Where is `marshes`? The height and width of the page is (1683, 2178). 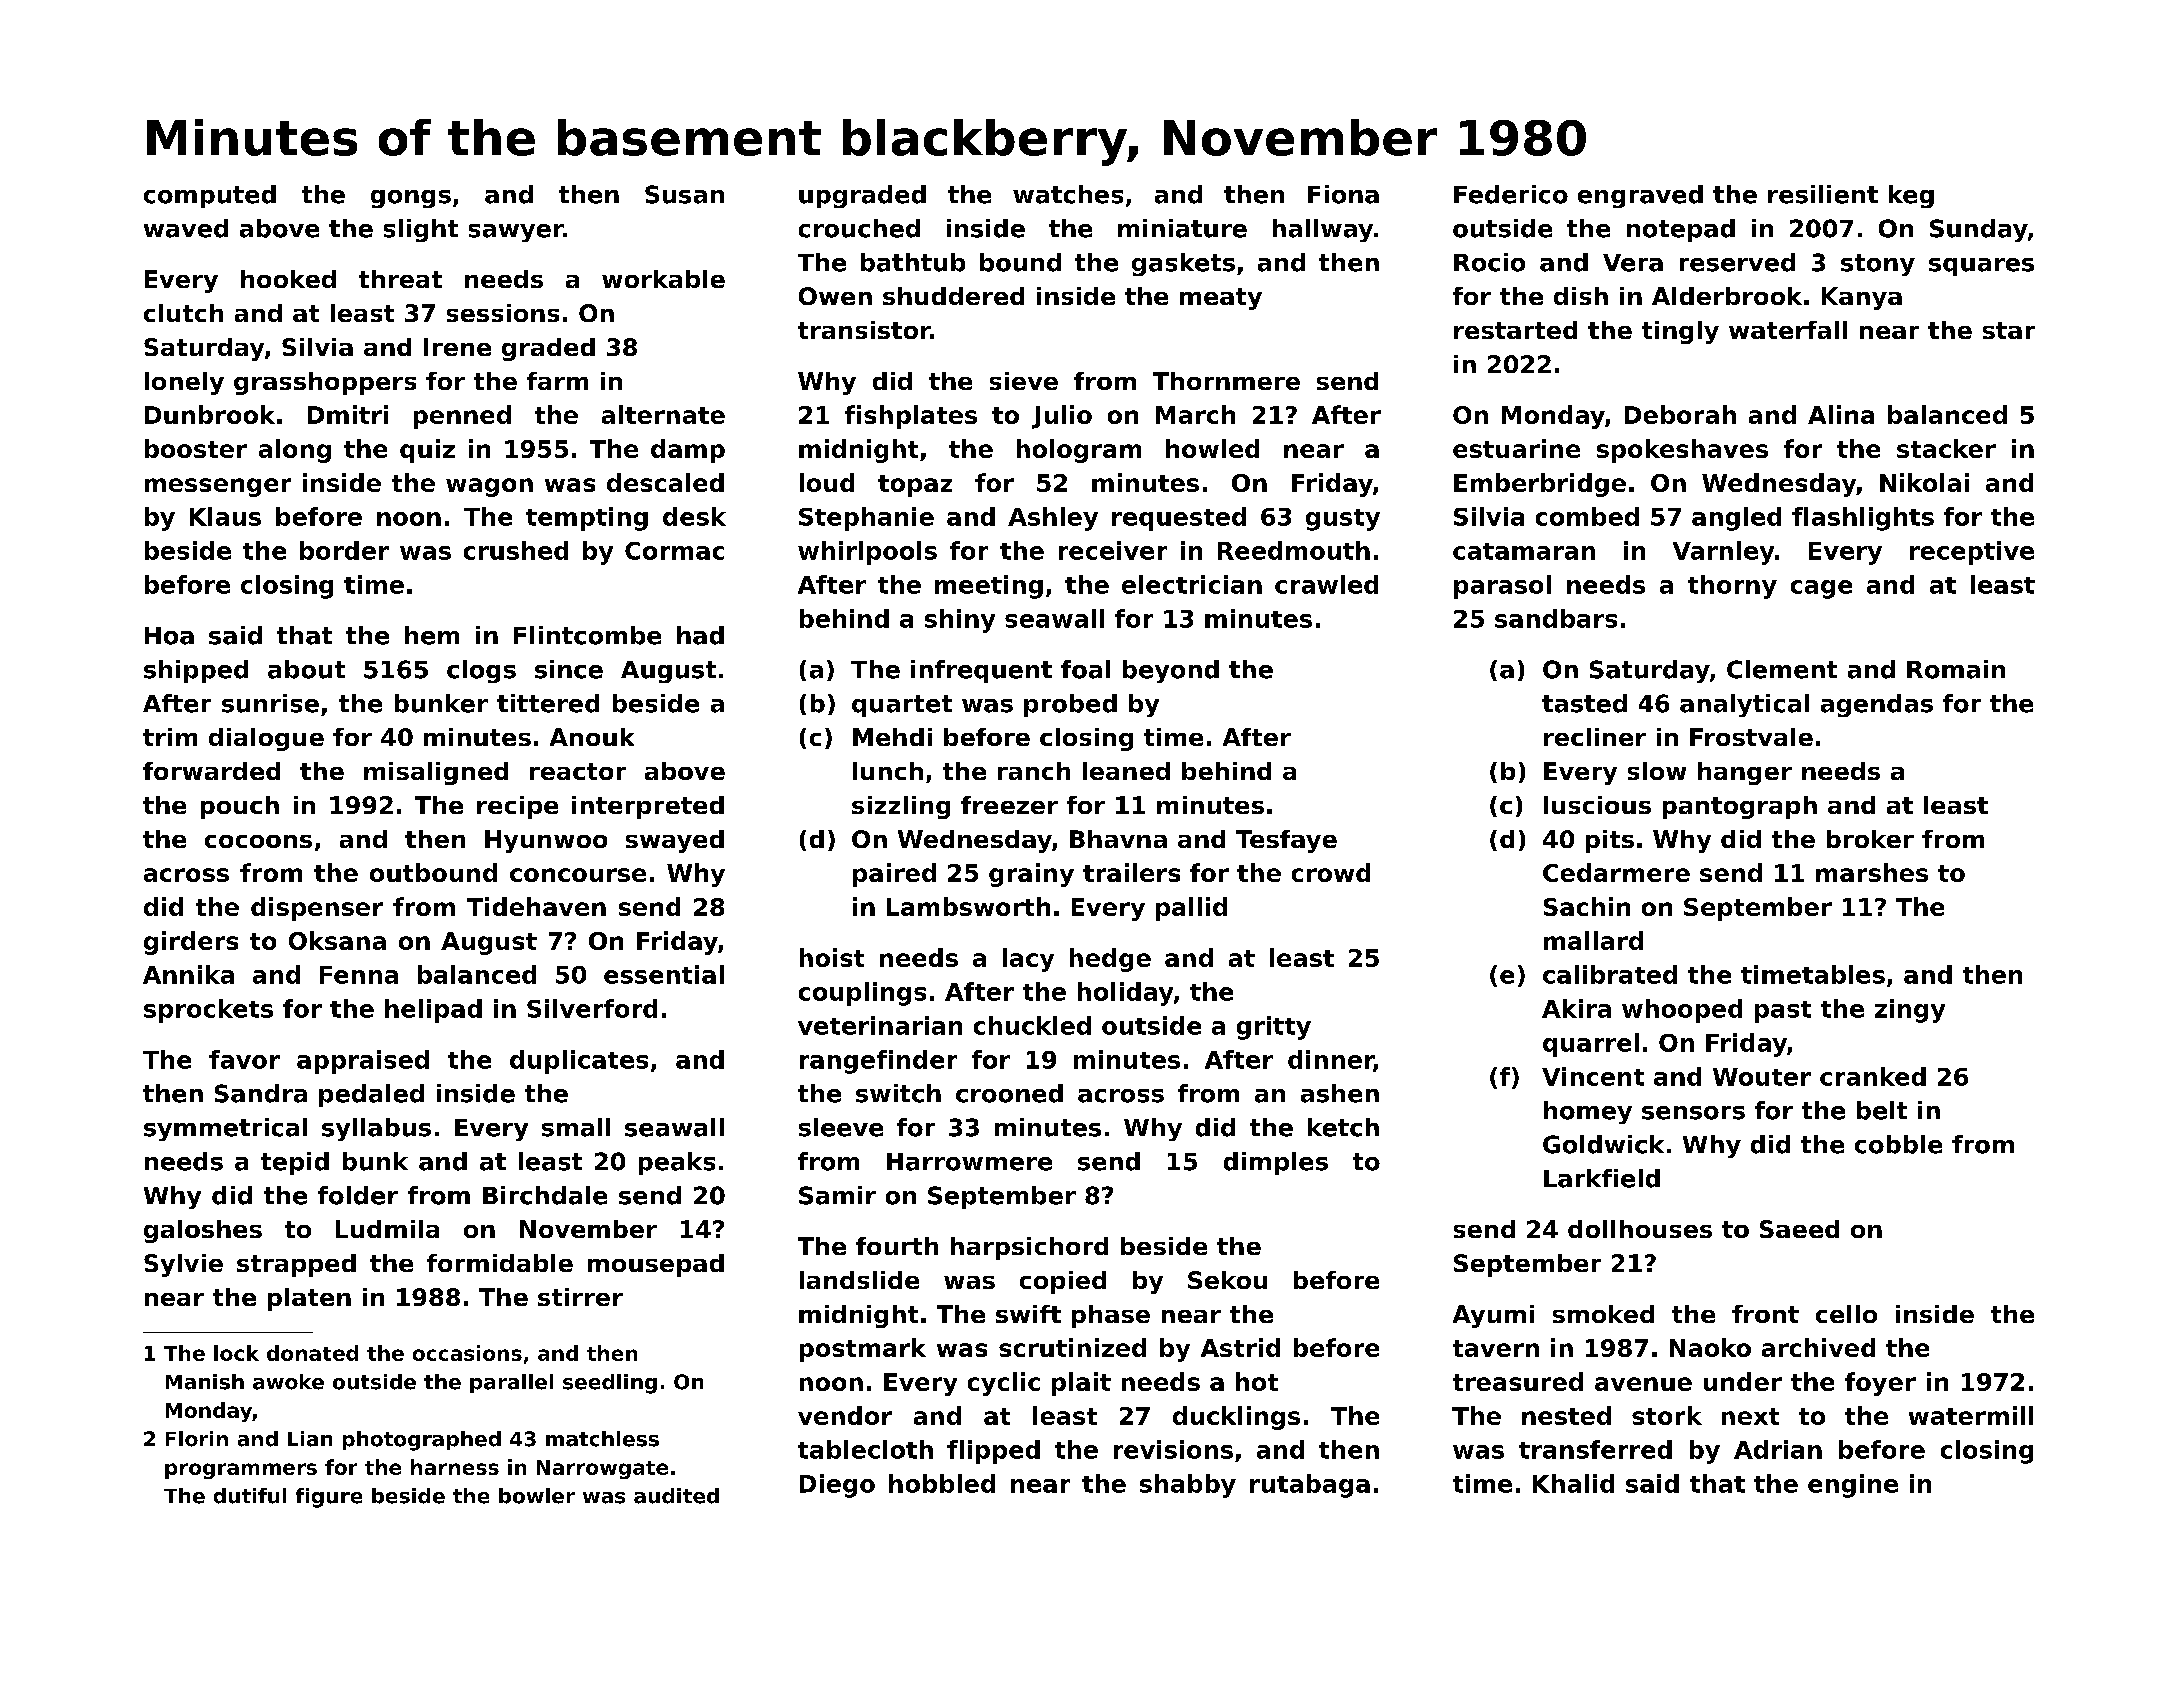 marshes is located at coordinates (1872, 872).
